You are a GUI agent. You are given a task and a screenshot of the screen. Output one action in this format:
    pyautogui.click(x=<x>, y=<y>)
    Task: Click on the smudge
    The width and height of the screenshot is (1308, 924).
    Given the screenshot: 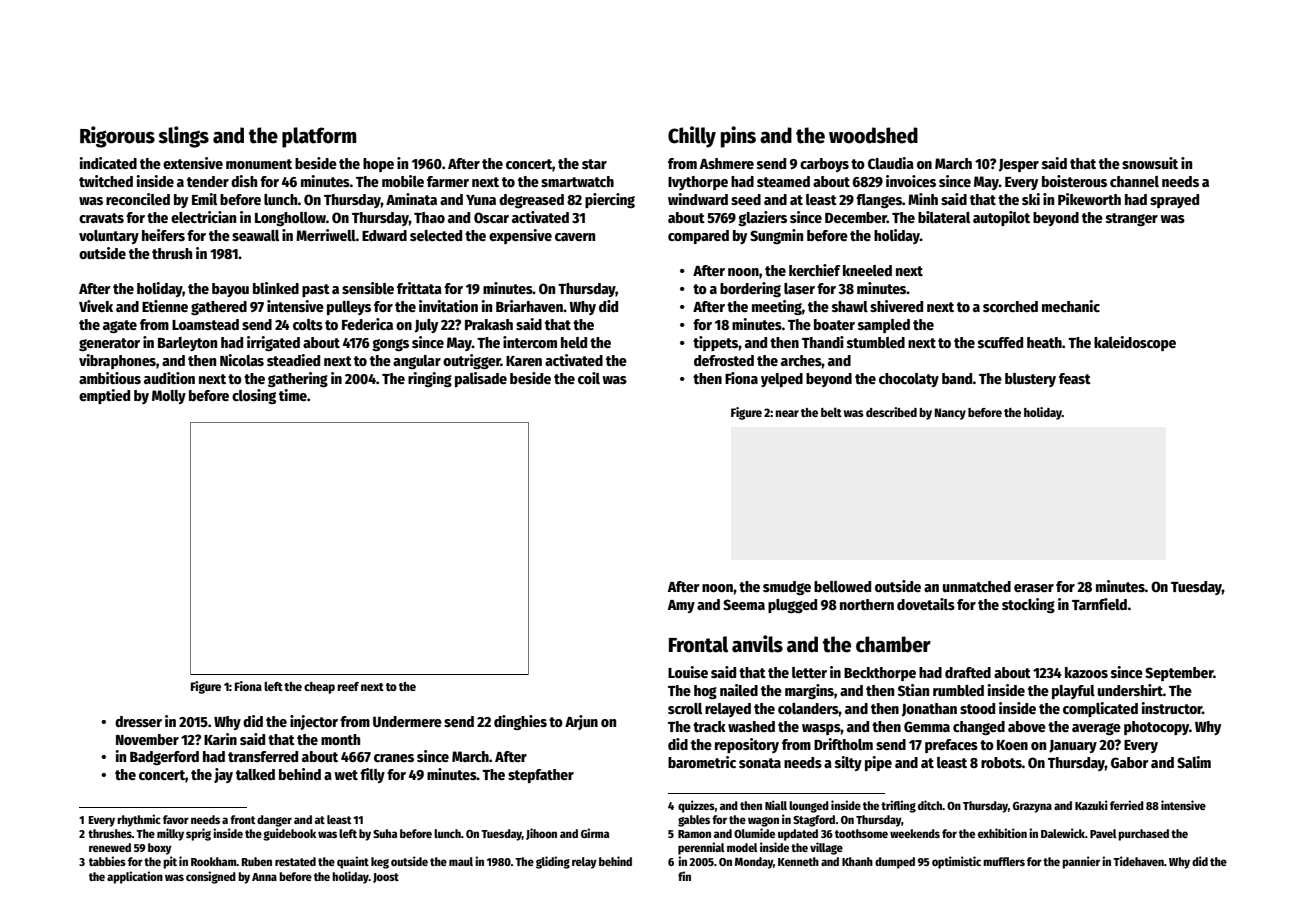 What is the action you would take?
    pyautogui.click(x=787, y=588)
